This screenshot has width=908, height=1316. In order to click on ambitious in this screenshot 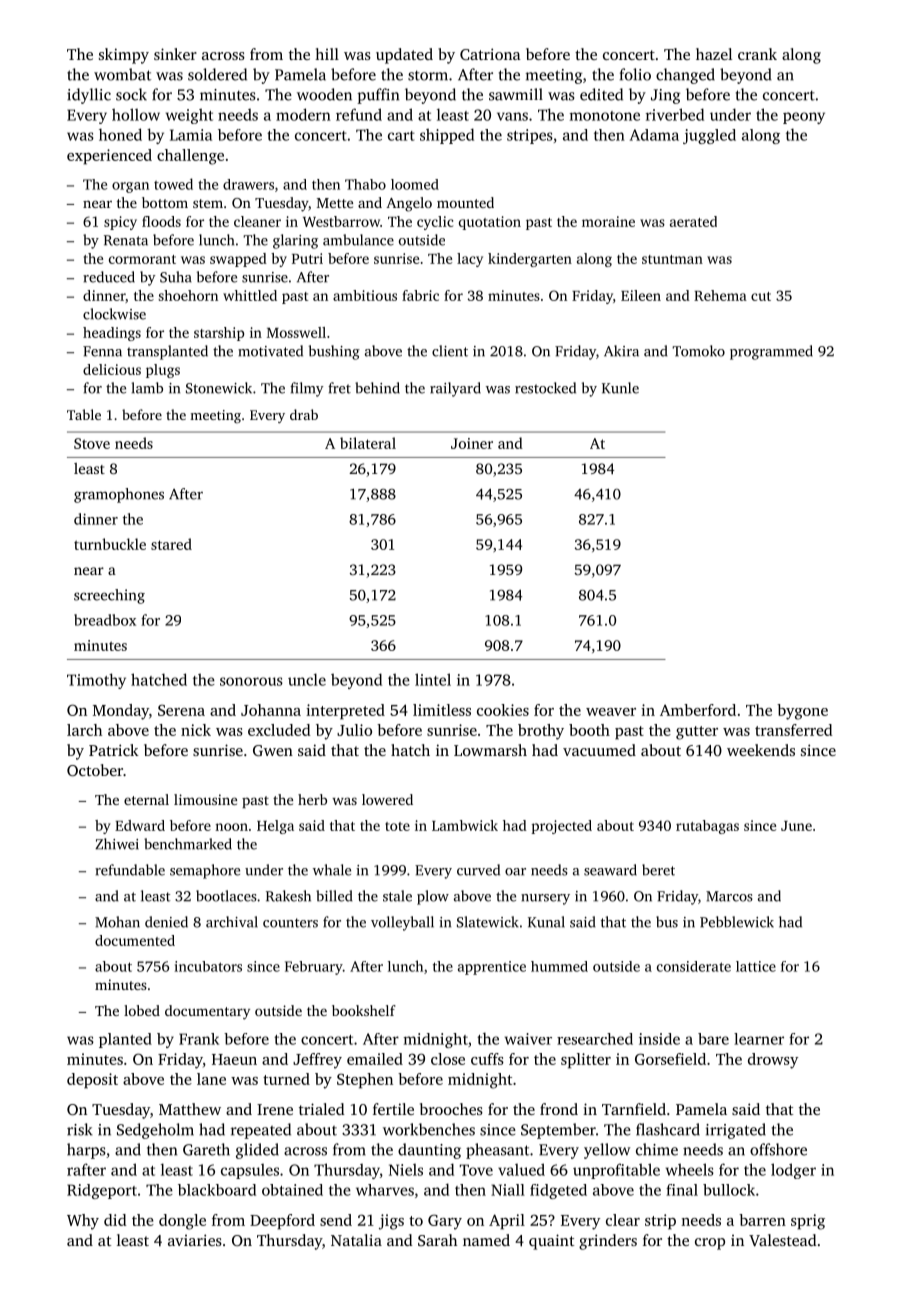, I will do `click(365, 295)`.
